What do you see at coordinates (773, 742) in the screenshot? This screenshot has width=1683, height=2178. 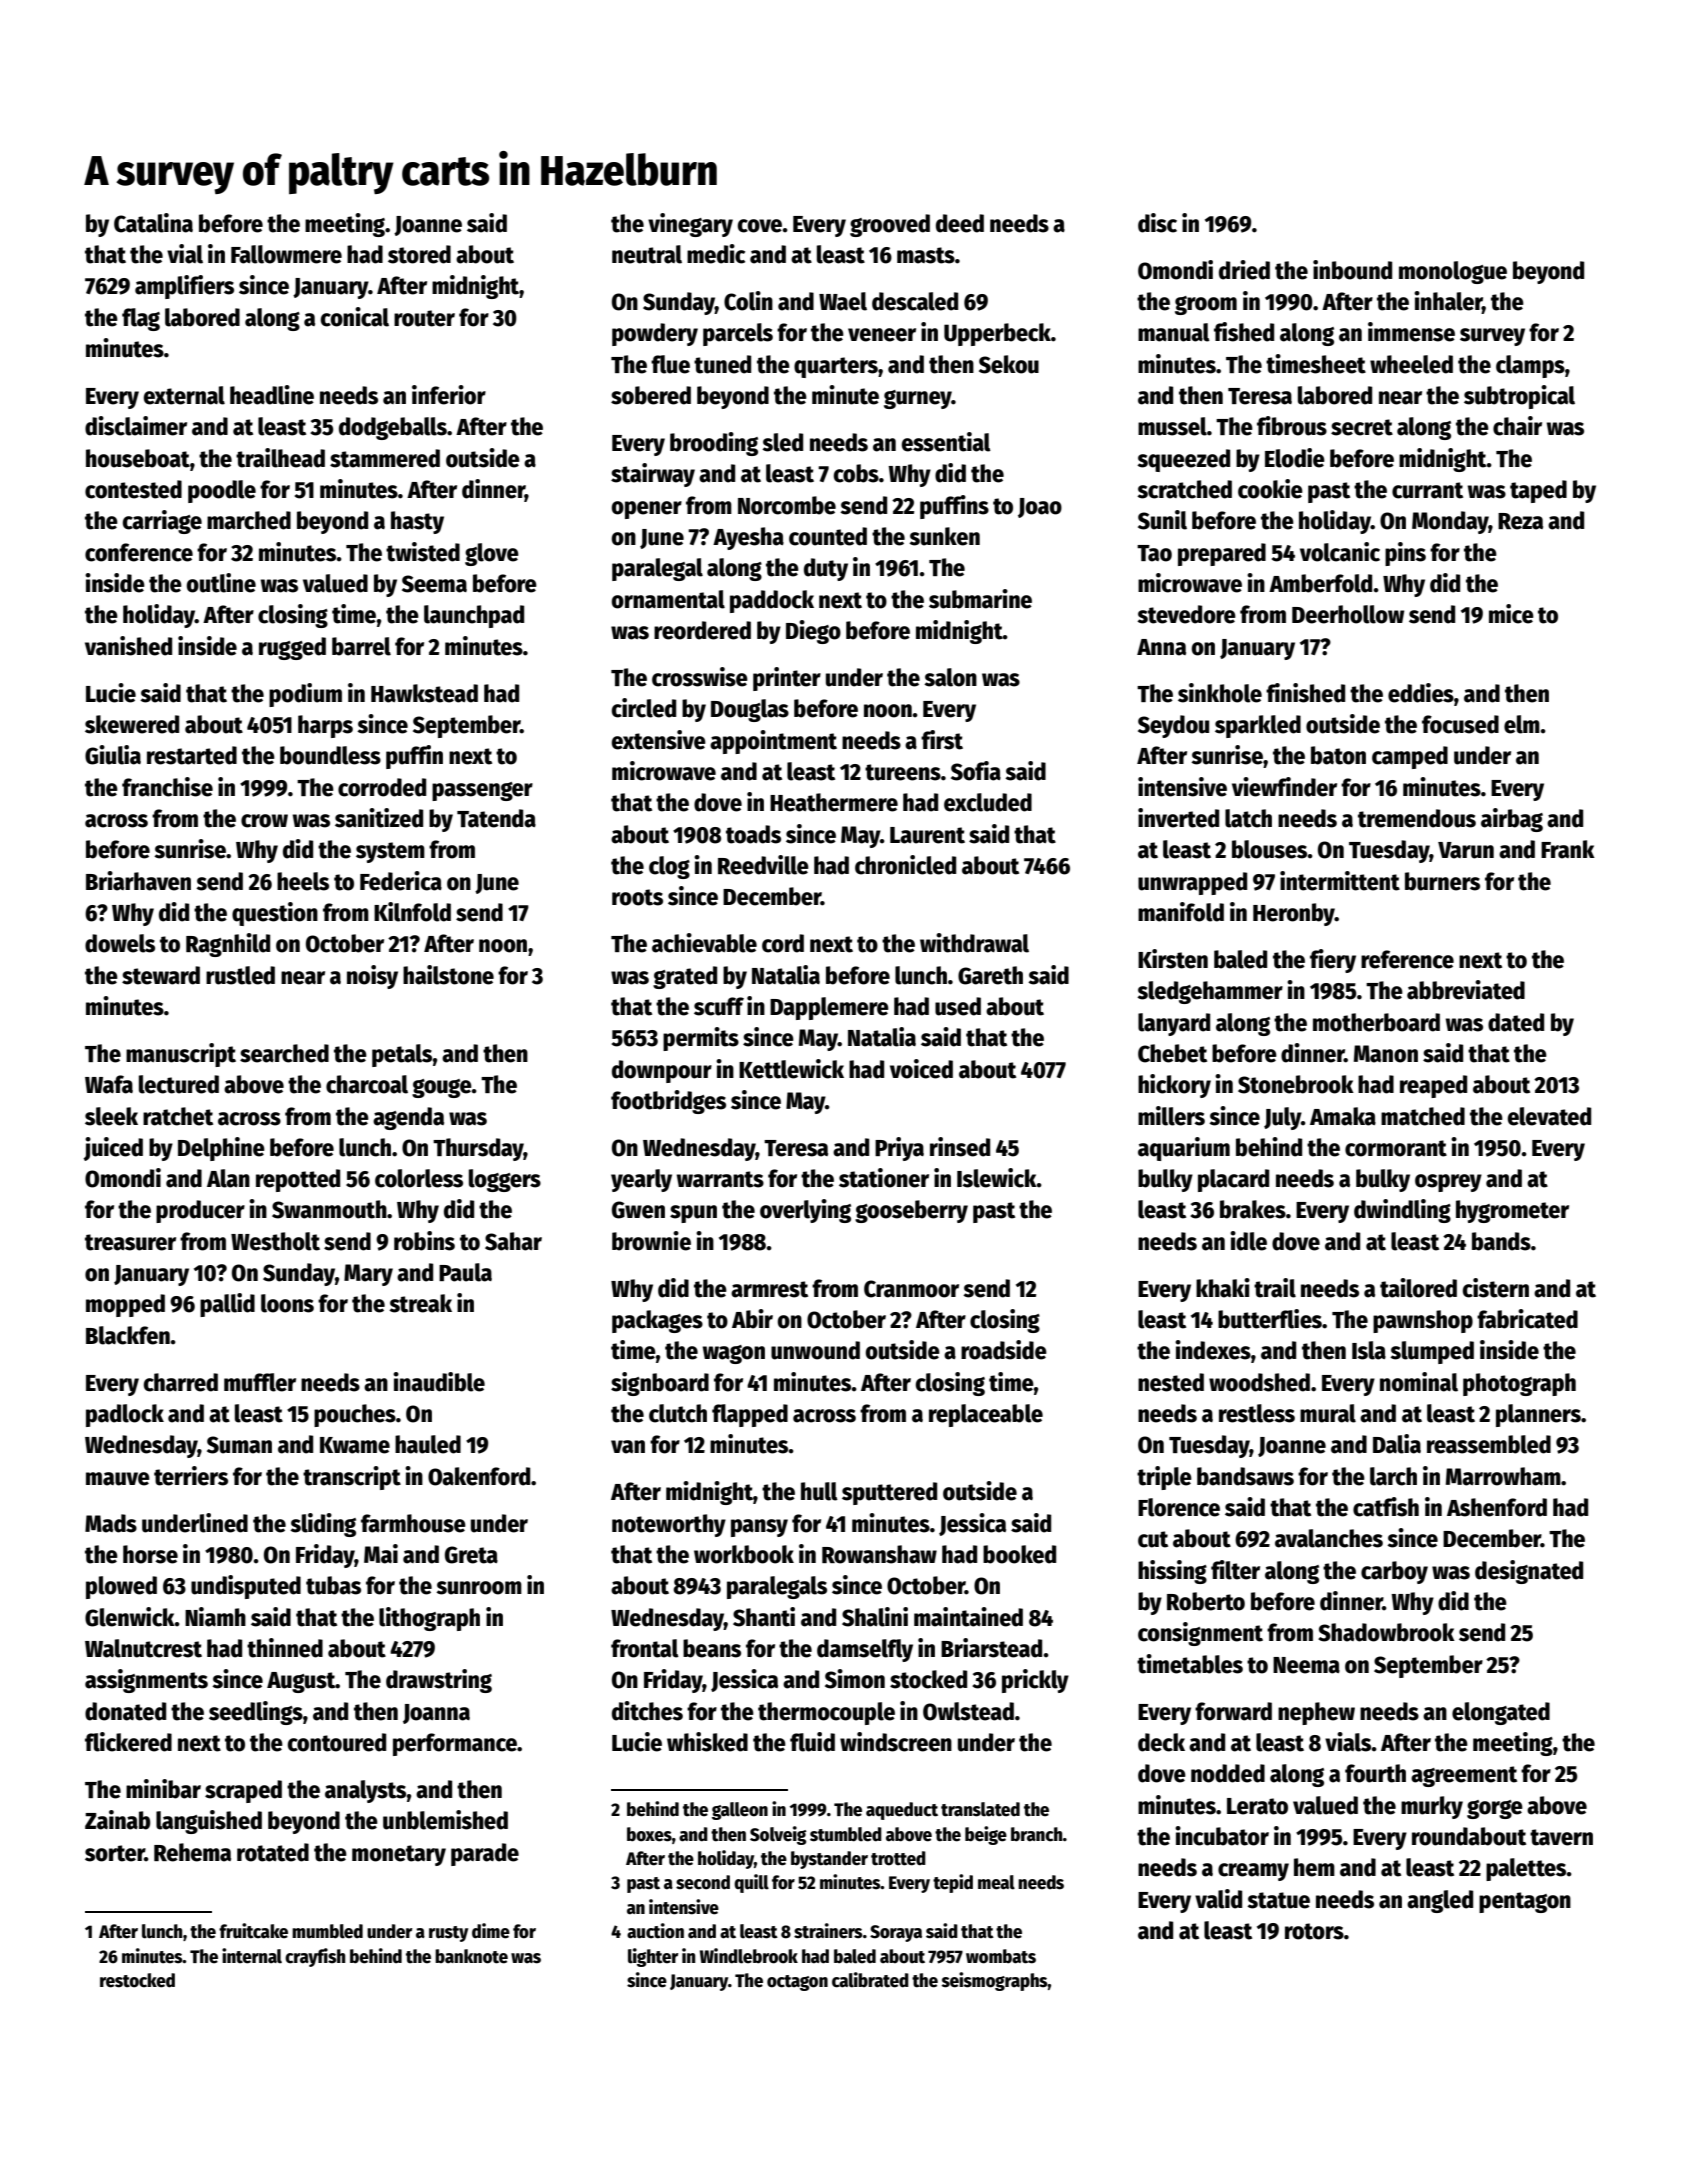 I see `appointment` at bounding box center [773, 742].
